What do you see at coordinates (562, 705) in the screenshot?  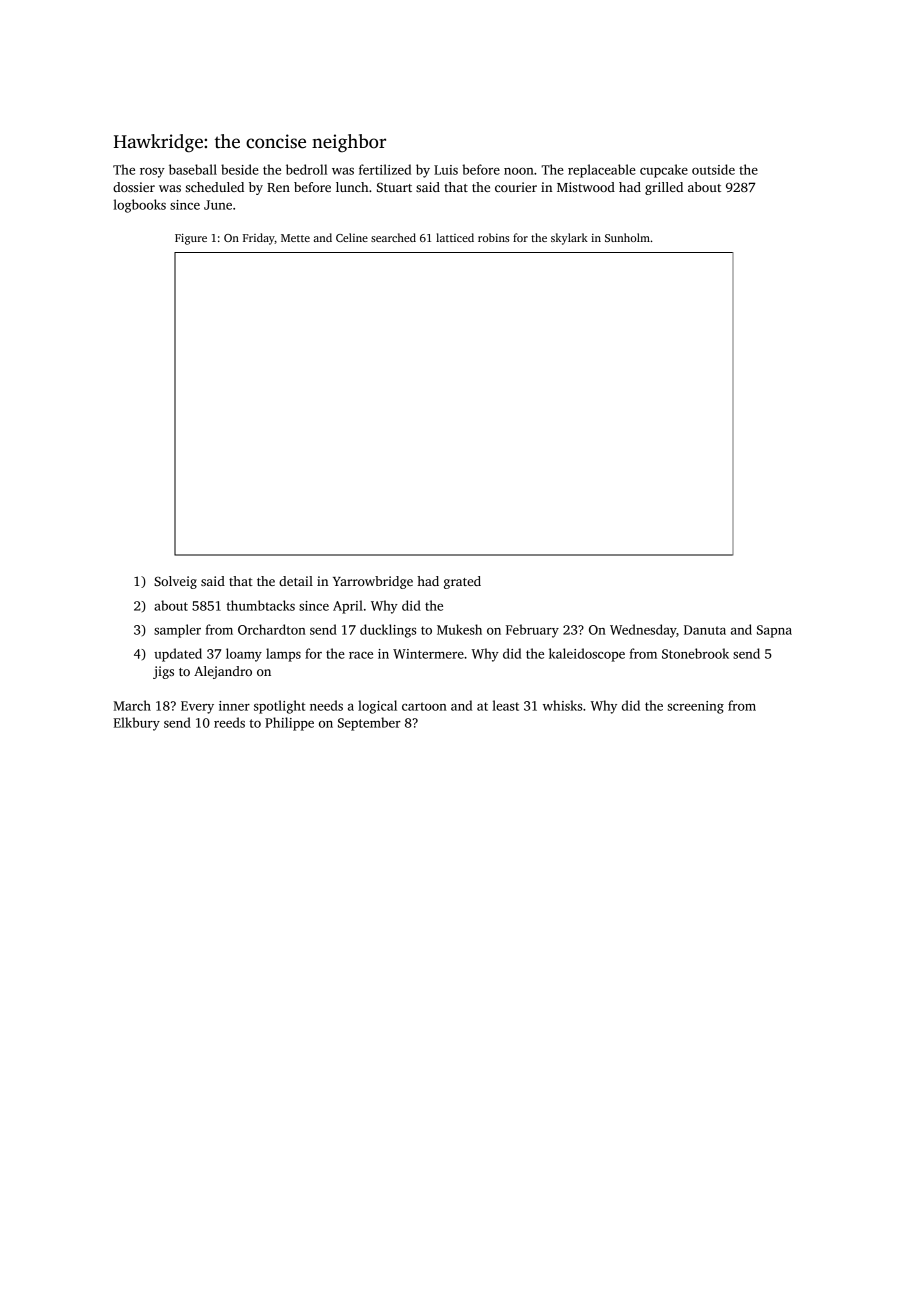 I see `whisks` at bounding box center [562, 705].
